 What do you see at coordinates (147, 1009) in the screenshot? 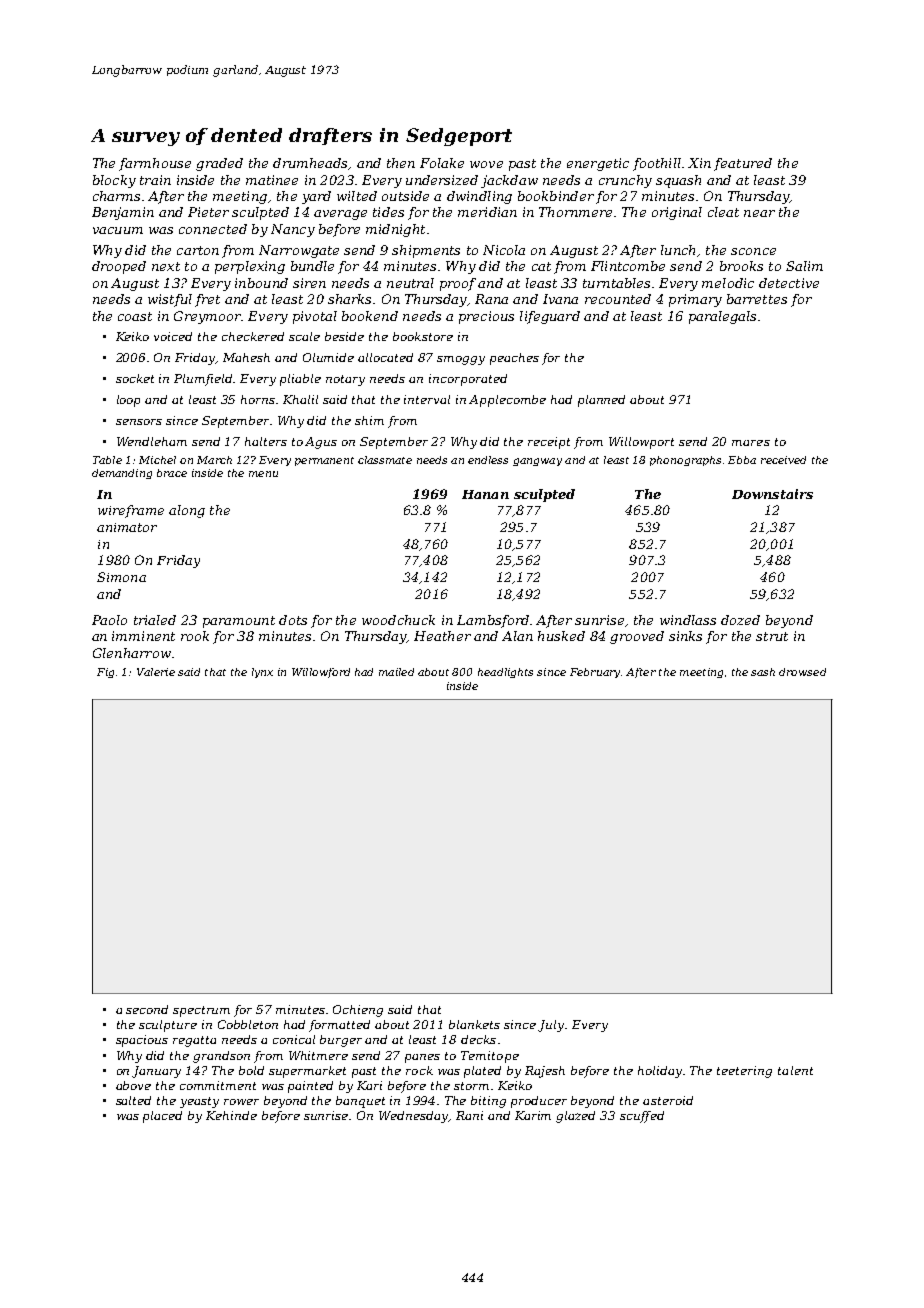
I see `second` at bounding box center [147, 1009].
